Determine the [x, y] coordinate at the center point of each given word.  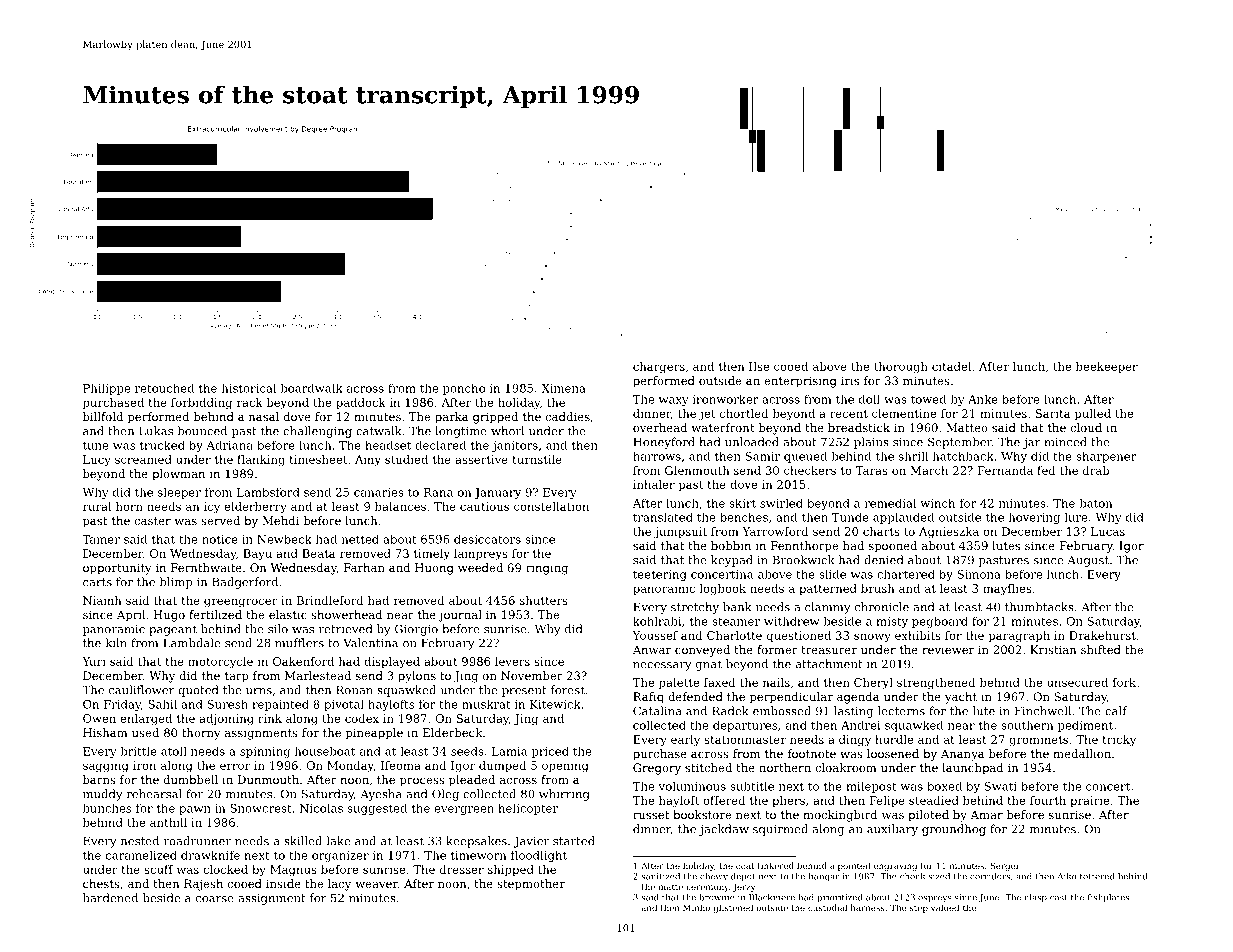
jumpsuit [680, 533]
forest [568, 690]
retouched [164, 388]
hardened [110, 898]
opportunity [117, 569]
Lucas [1108, 531]
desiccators [487, 539]
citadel [951, 366]
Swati [1001, 786]
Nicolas [321, 808]
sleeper [179, 493]
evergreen [464, 810]
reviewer [948, 649]
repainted [280, 705]
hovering [1034, 518]
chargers [659, 368]
